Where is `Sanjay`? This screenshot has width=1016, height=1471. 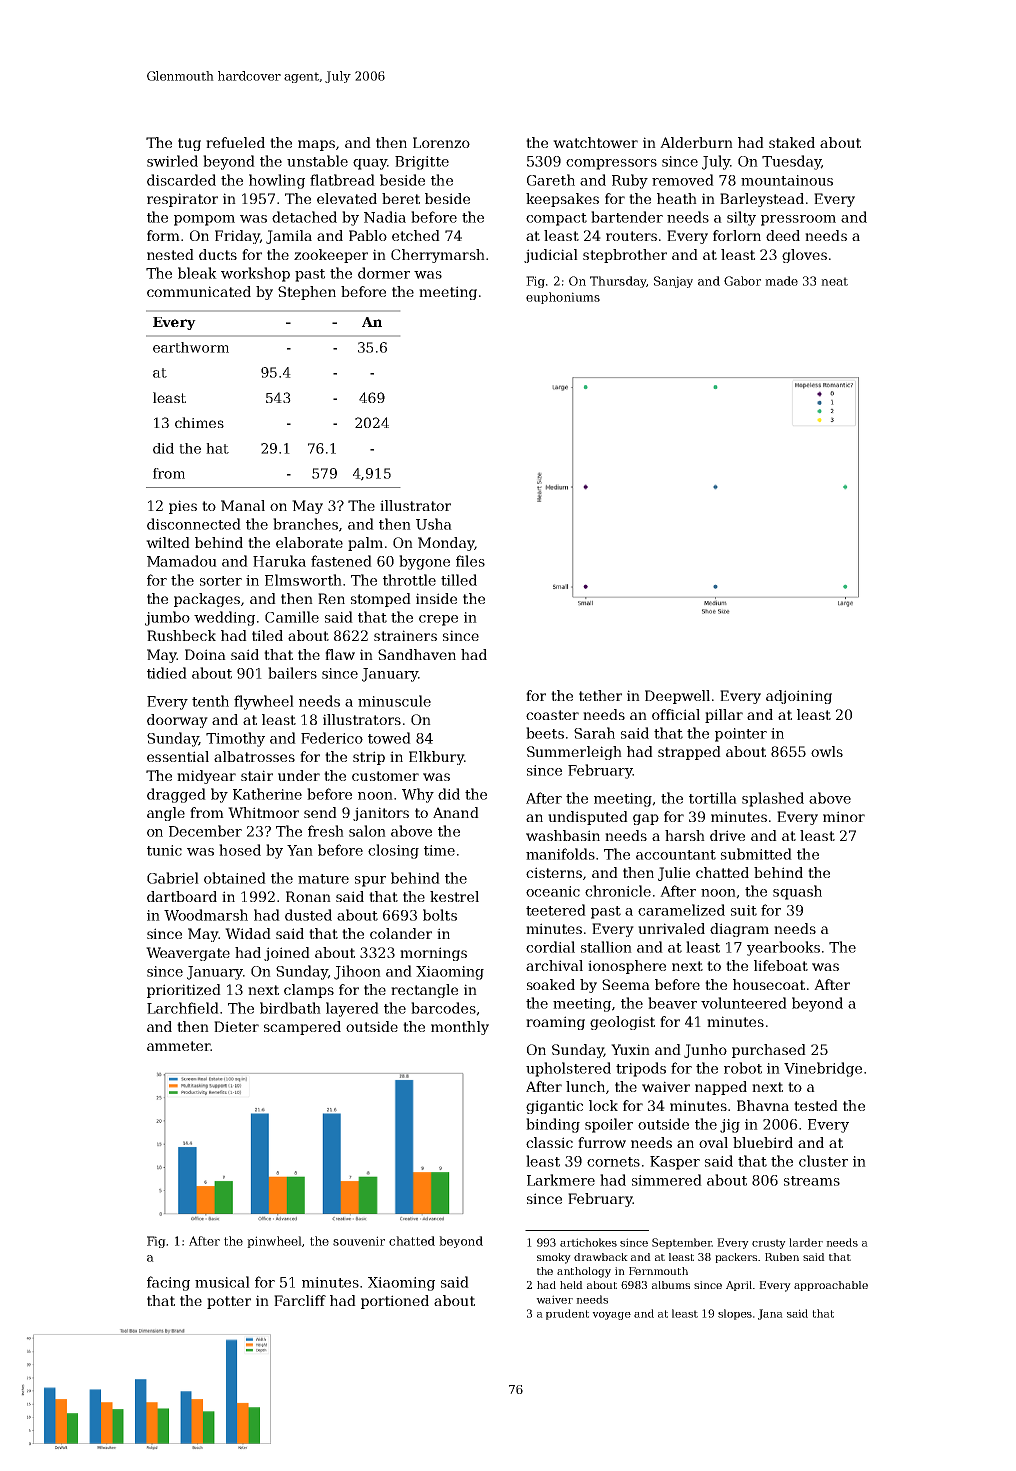 Sanjay is located at coordinates (673, 282).
